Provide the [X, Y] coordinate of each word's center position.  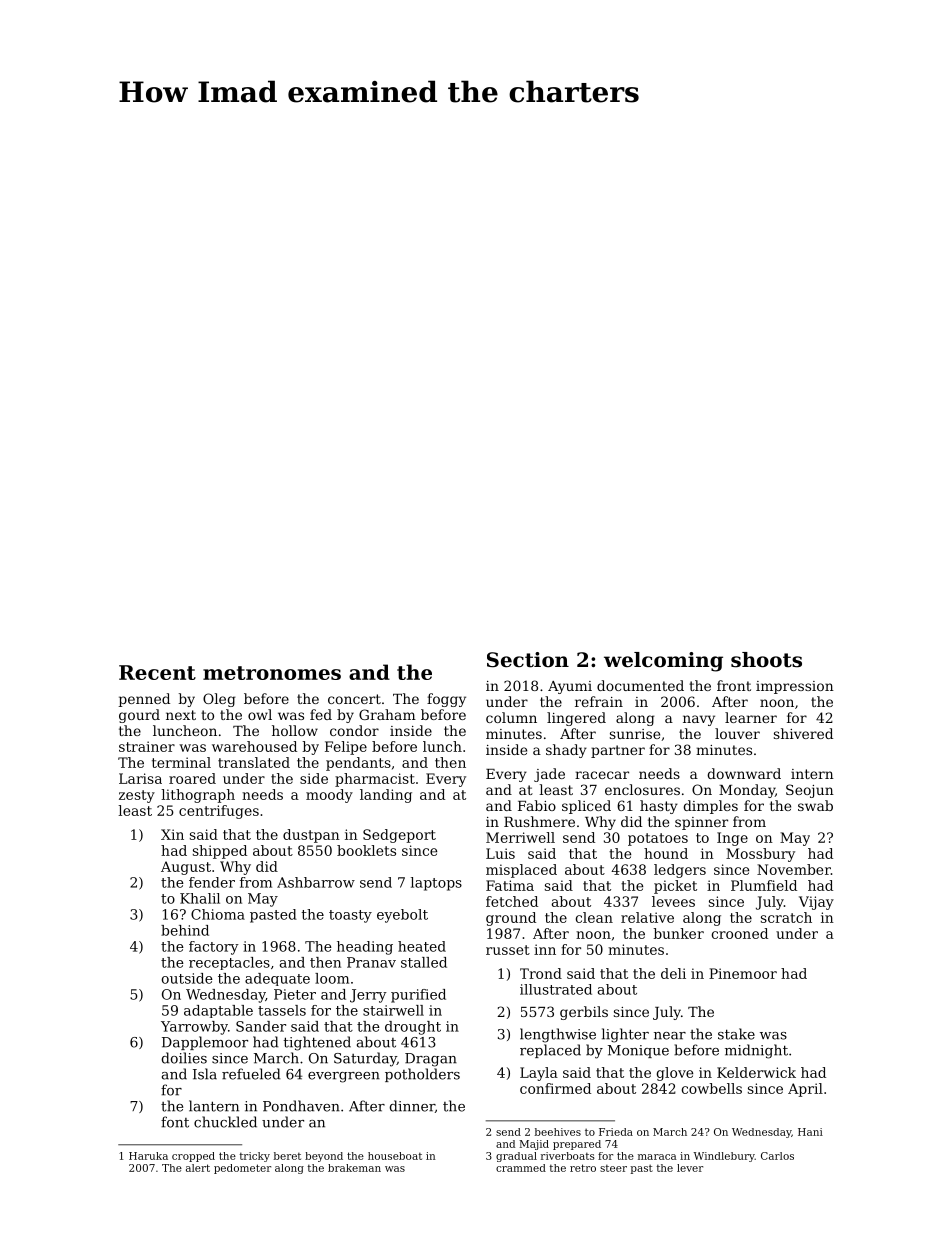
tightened [317, 1043]
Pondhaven [301, 1106]
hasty [659, 807]
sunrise [635, 734]
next [181, 715]
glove [675, 1074]
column [511, 717]
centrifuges [219, 812]
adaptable [218, 1011]
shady [566, 751]
